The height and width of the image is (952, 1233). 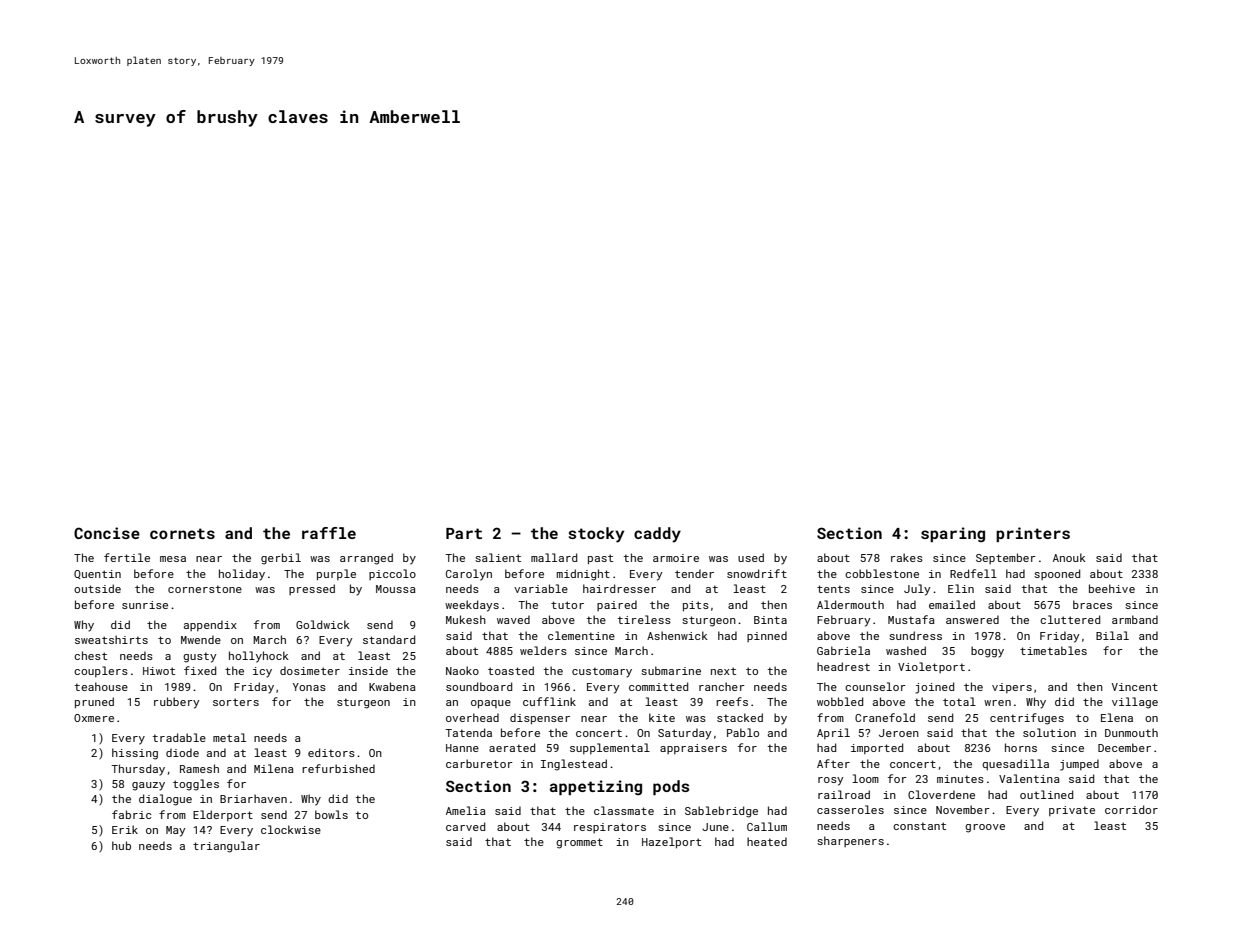 What do you see at coordinates (549, 701) in the image?
I see `cufflink` at bounding box center [549, 701].
